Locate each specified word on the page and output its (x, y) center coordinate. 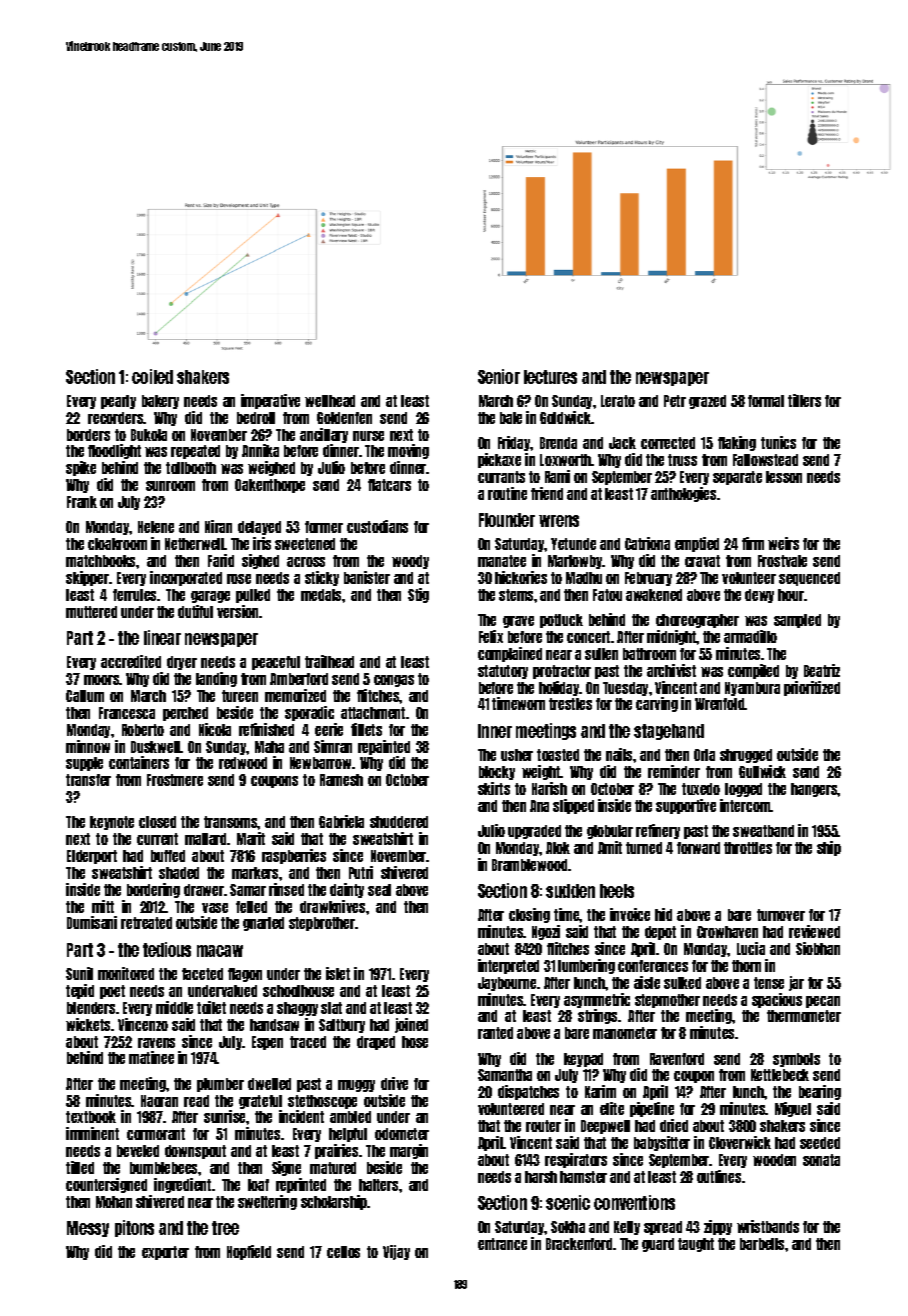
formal (766, 401)
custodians (377, 526)
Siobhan (818, 948)
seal (379, 890)
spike (81, 468)
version (237, 611)
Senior (499, 376)
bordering (153, 890)
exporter (165, 1253)
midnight (672, 637)
